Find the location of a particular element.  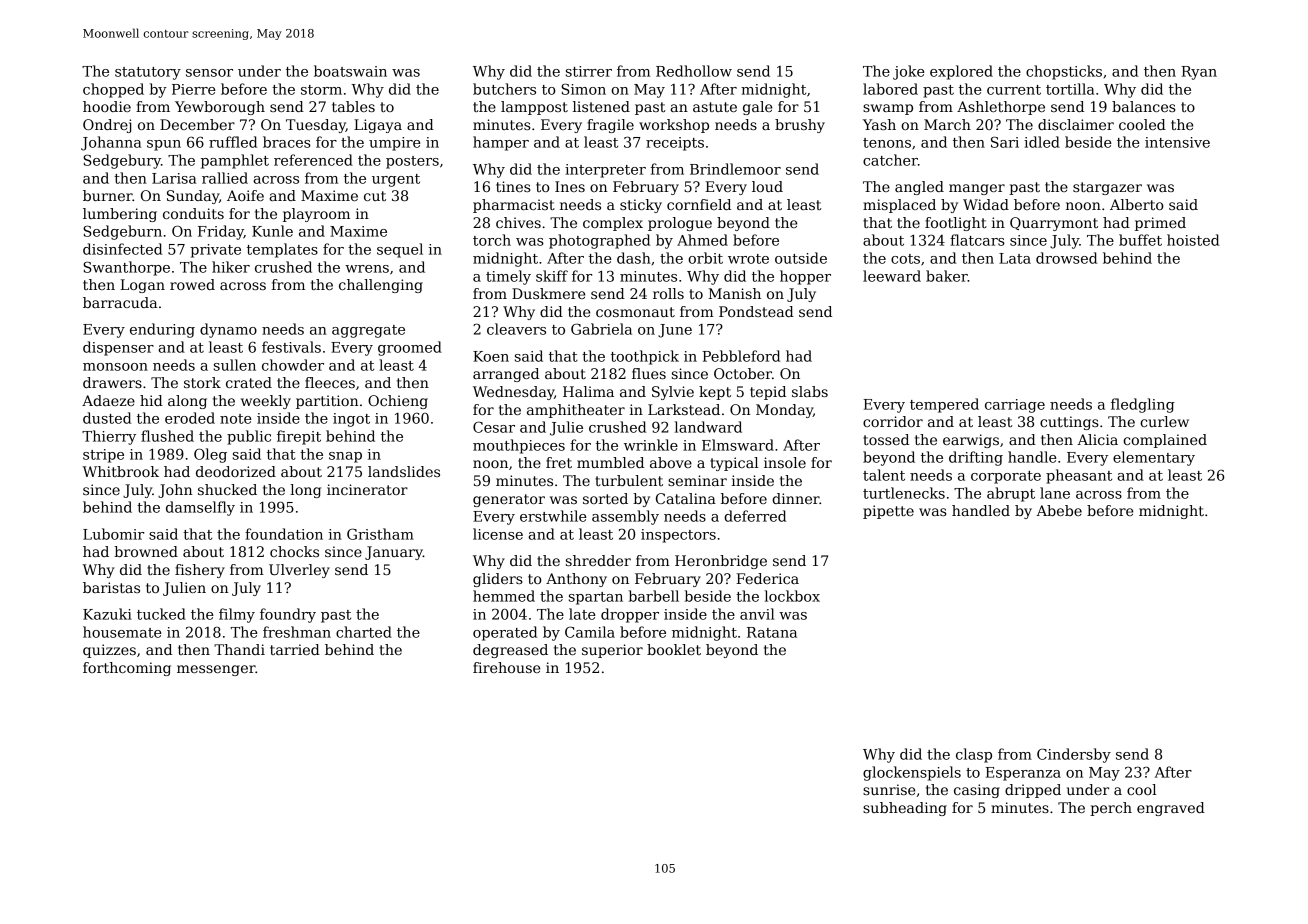

Abebe is located at coordinates (1059, 510).
